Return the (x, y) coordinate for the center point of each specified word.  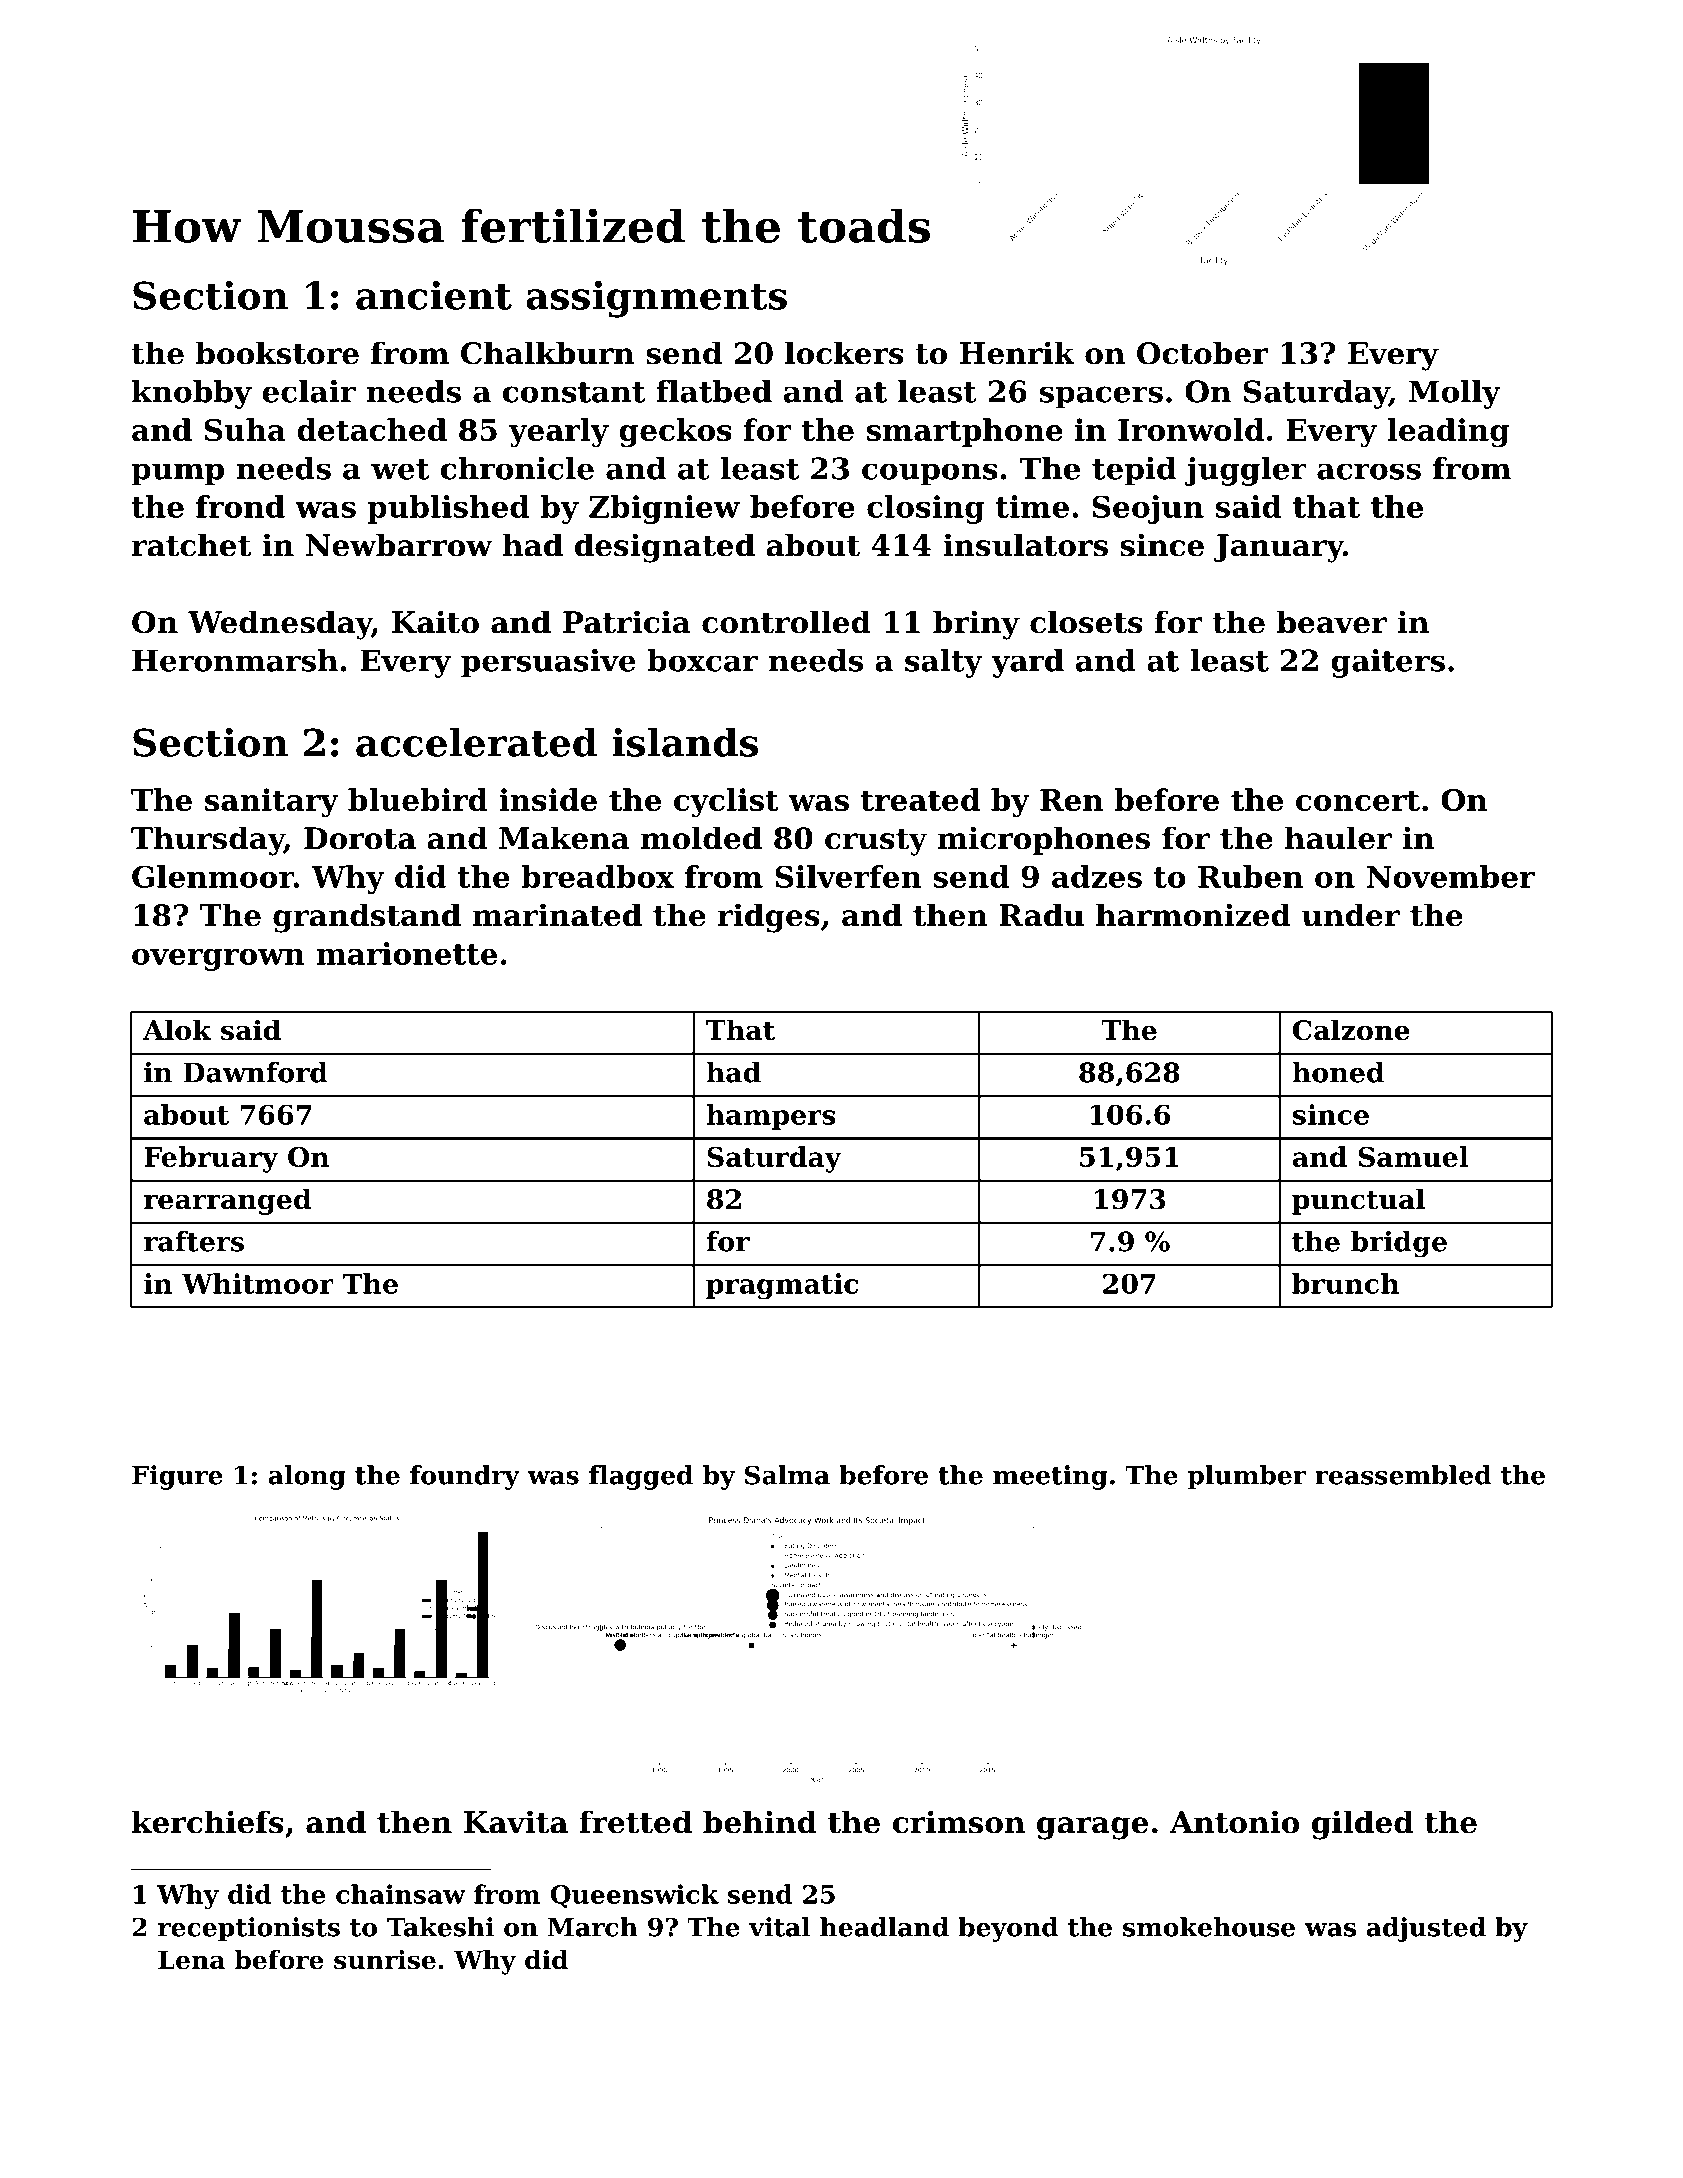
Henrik (1017, 353)
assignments (656, 299)
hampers (771, 1117)
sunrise (385, 1960)
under (1351, 915)
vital (779, 1927)
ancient (434, 295)
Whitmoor (258, 1283)
